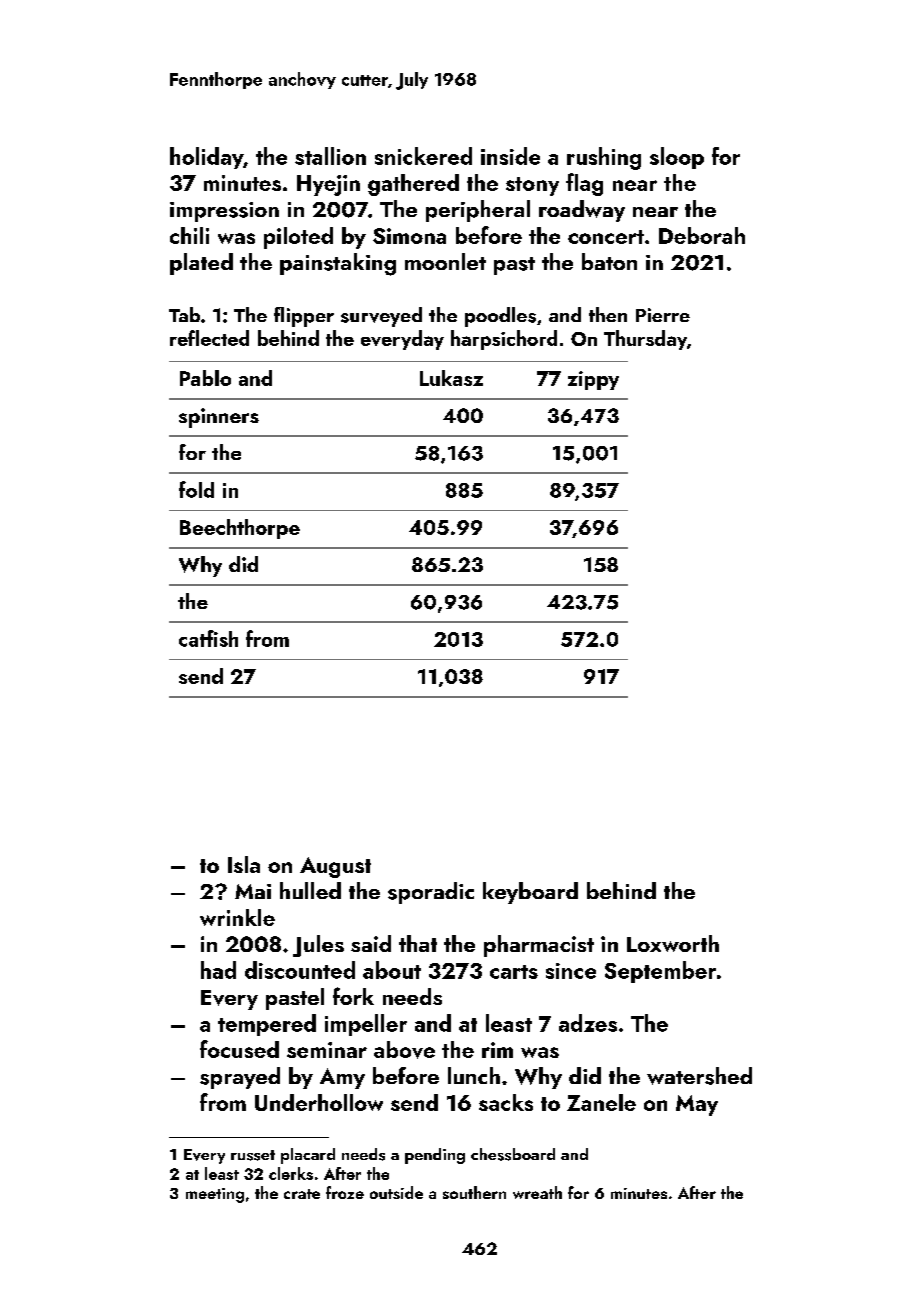 This image has width=924, height=1311. What do you see at coordinates (530, 893) in the image?
I see `keyboard` at bounding box center [530, 893].
